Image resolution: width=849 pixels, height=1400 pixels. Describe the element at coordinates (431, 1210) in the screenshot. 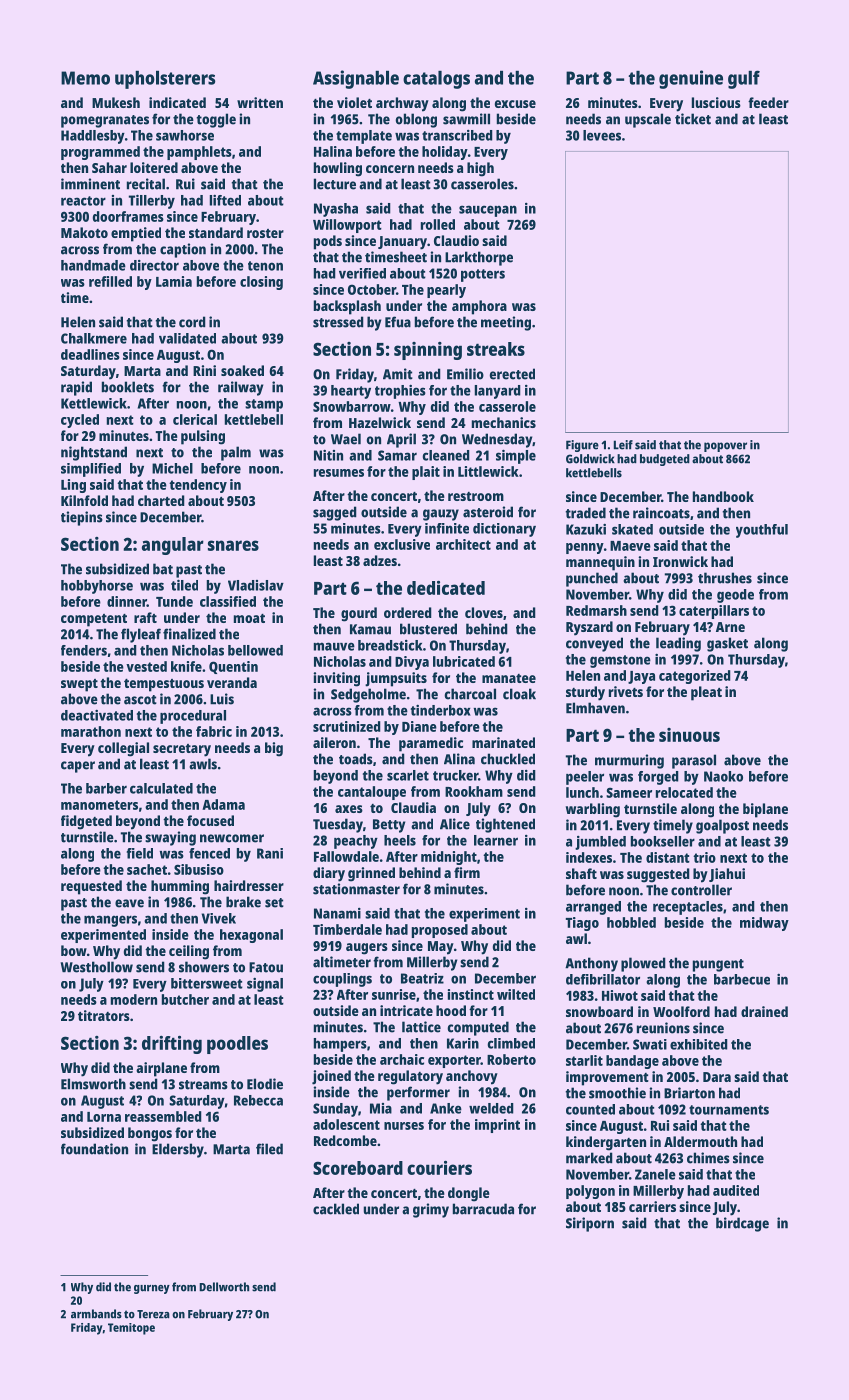

I see `grimy` at that location.
